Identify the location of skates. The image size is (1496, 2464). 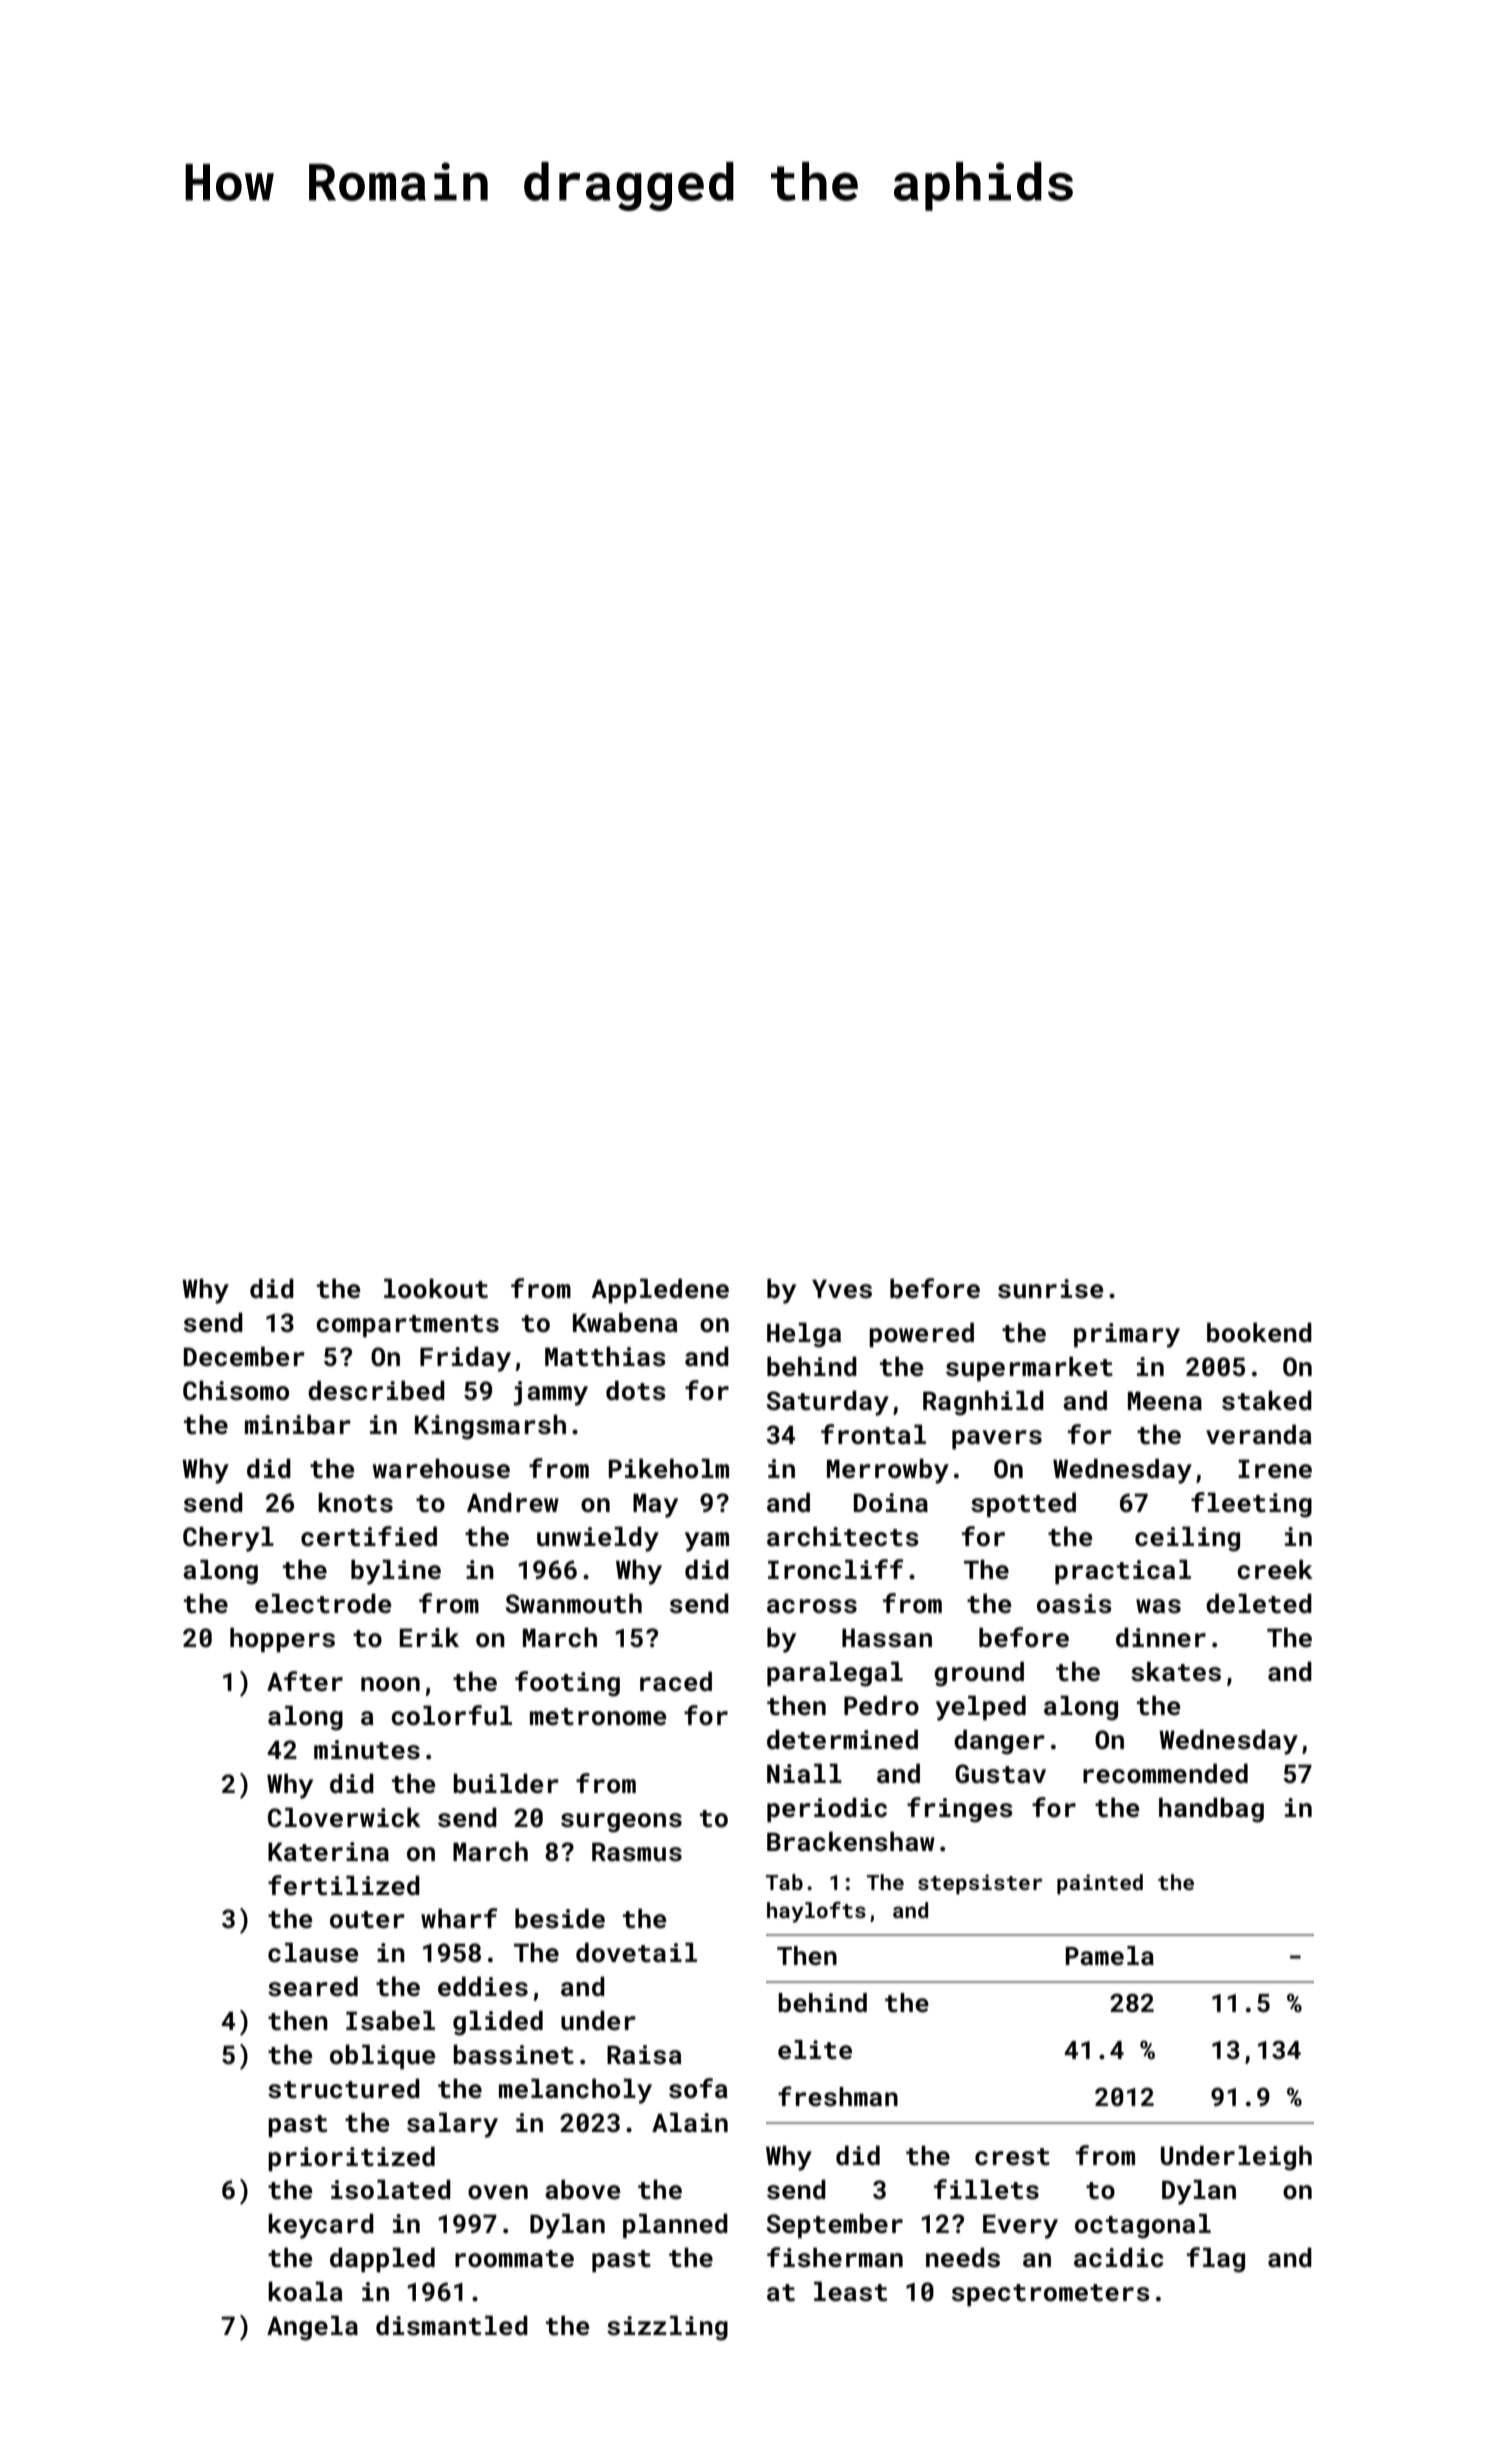
(1176, 1671).
